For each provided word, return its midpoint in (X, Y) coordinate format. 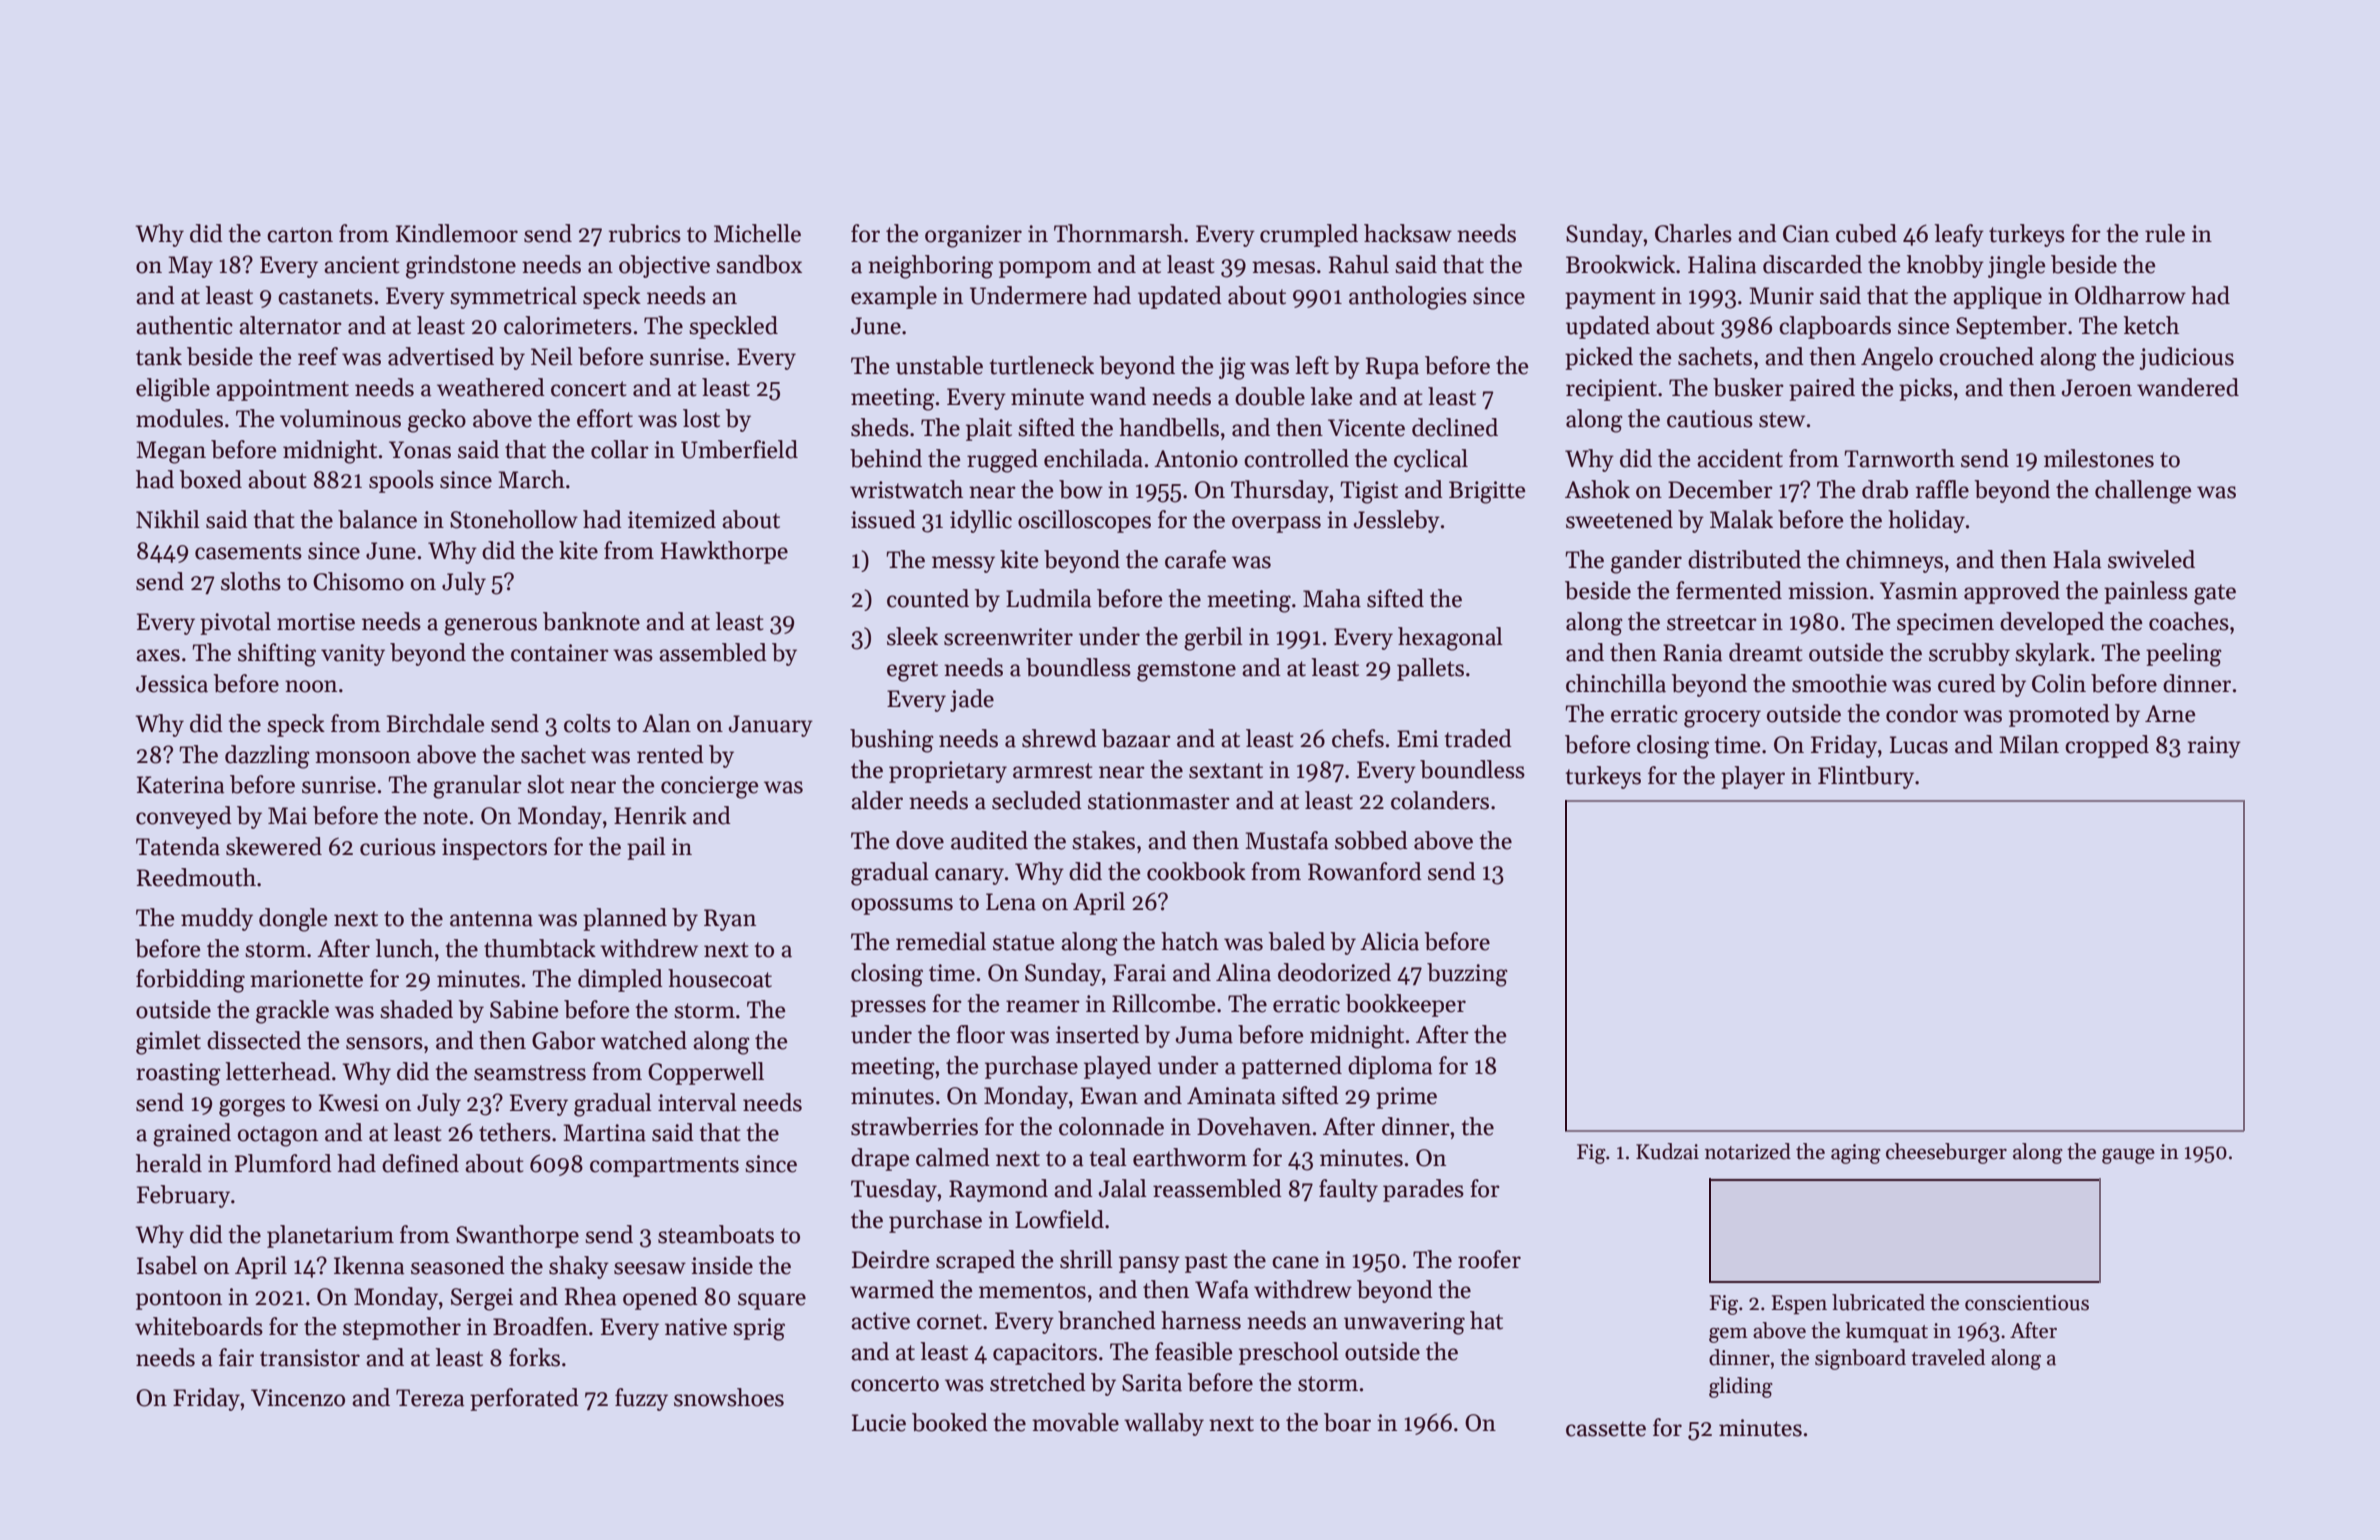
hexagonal (1450, 639)
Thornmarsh (1118, 233)
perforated (524, 1399)
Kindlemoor (457, 233)
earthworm (1190, 1157)
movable (1075, 1422)
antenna (491, 919)
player (1753, 777)
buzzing (1467, 975)
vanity (353, 655)
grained (192, 1135)
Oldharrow (2130, 295)
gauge (2128, 1156)
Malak (1741, 519)
